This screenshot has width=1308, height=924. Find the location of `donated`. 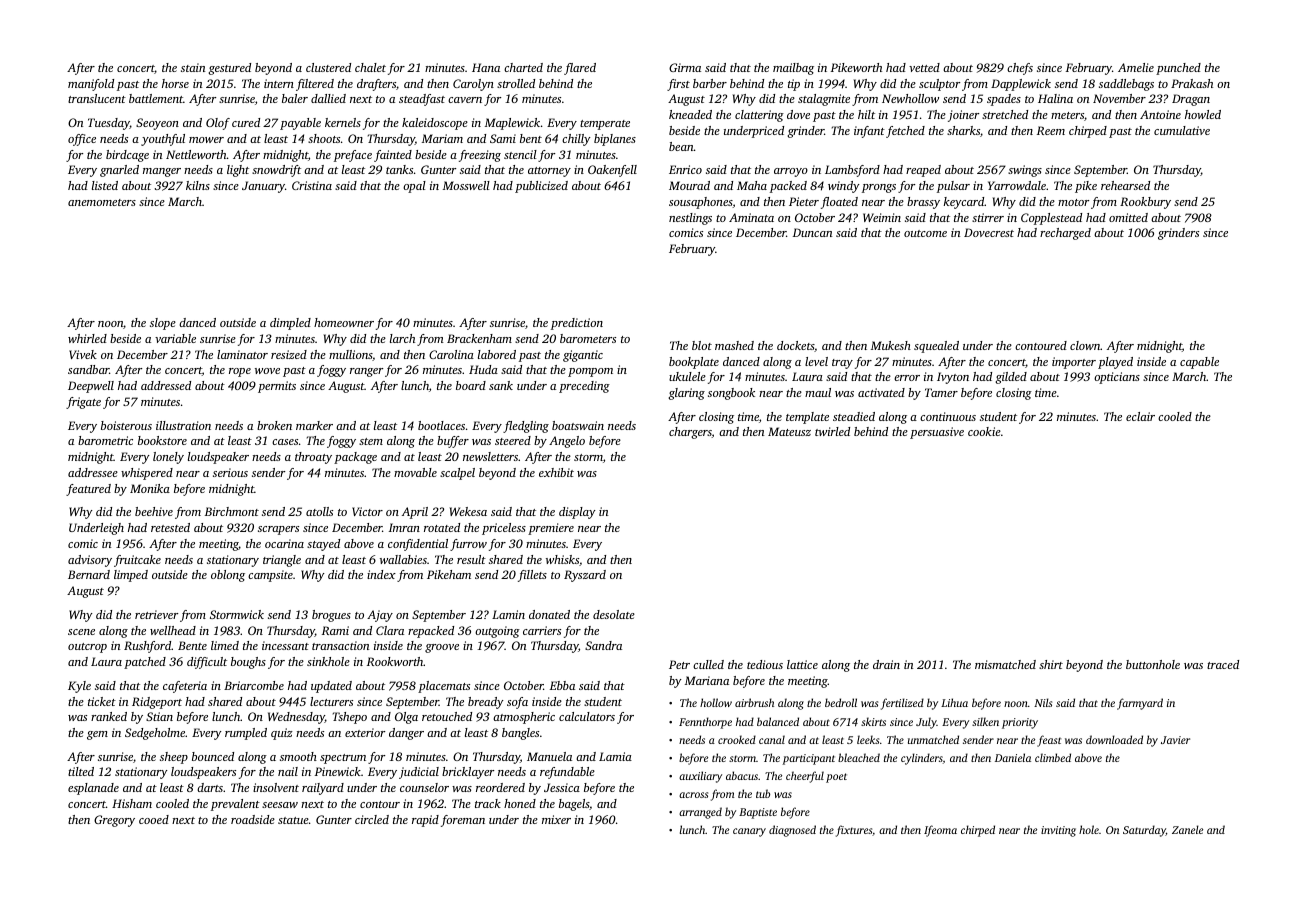

donated is located at coordinates (549, 614).
